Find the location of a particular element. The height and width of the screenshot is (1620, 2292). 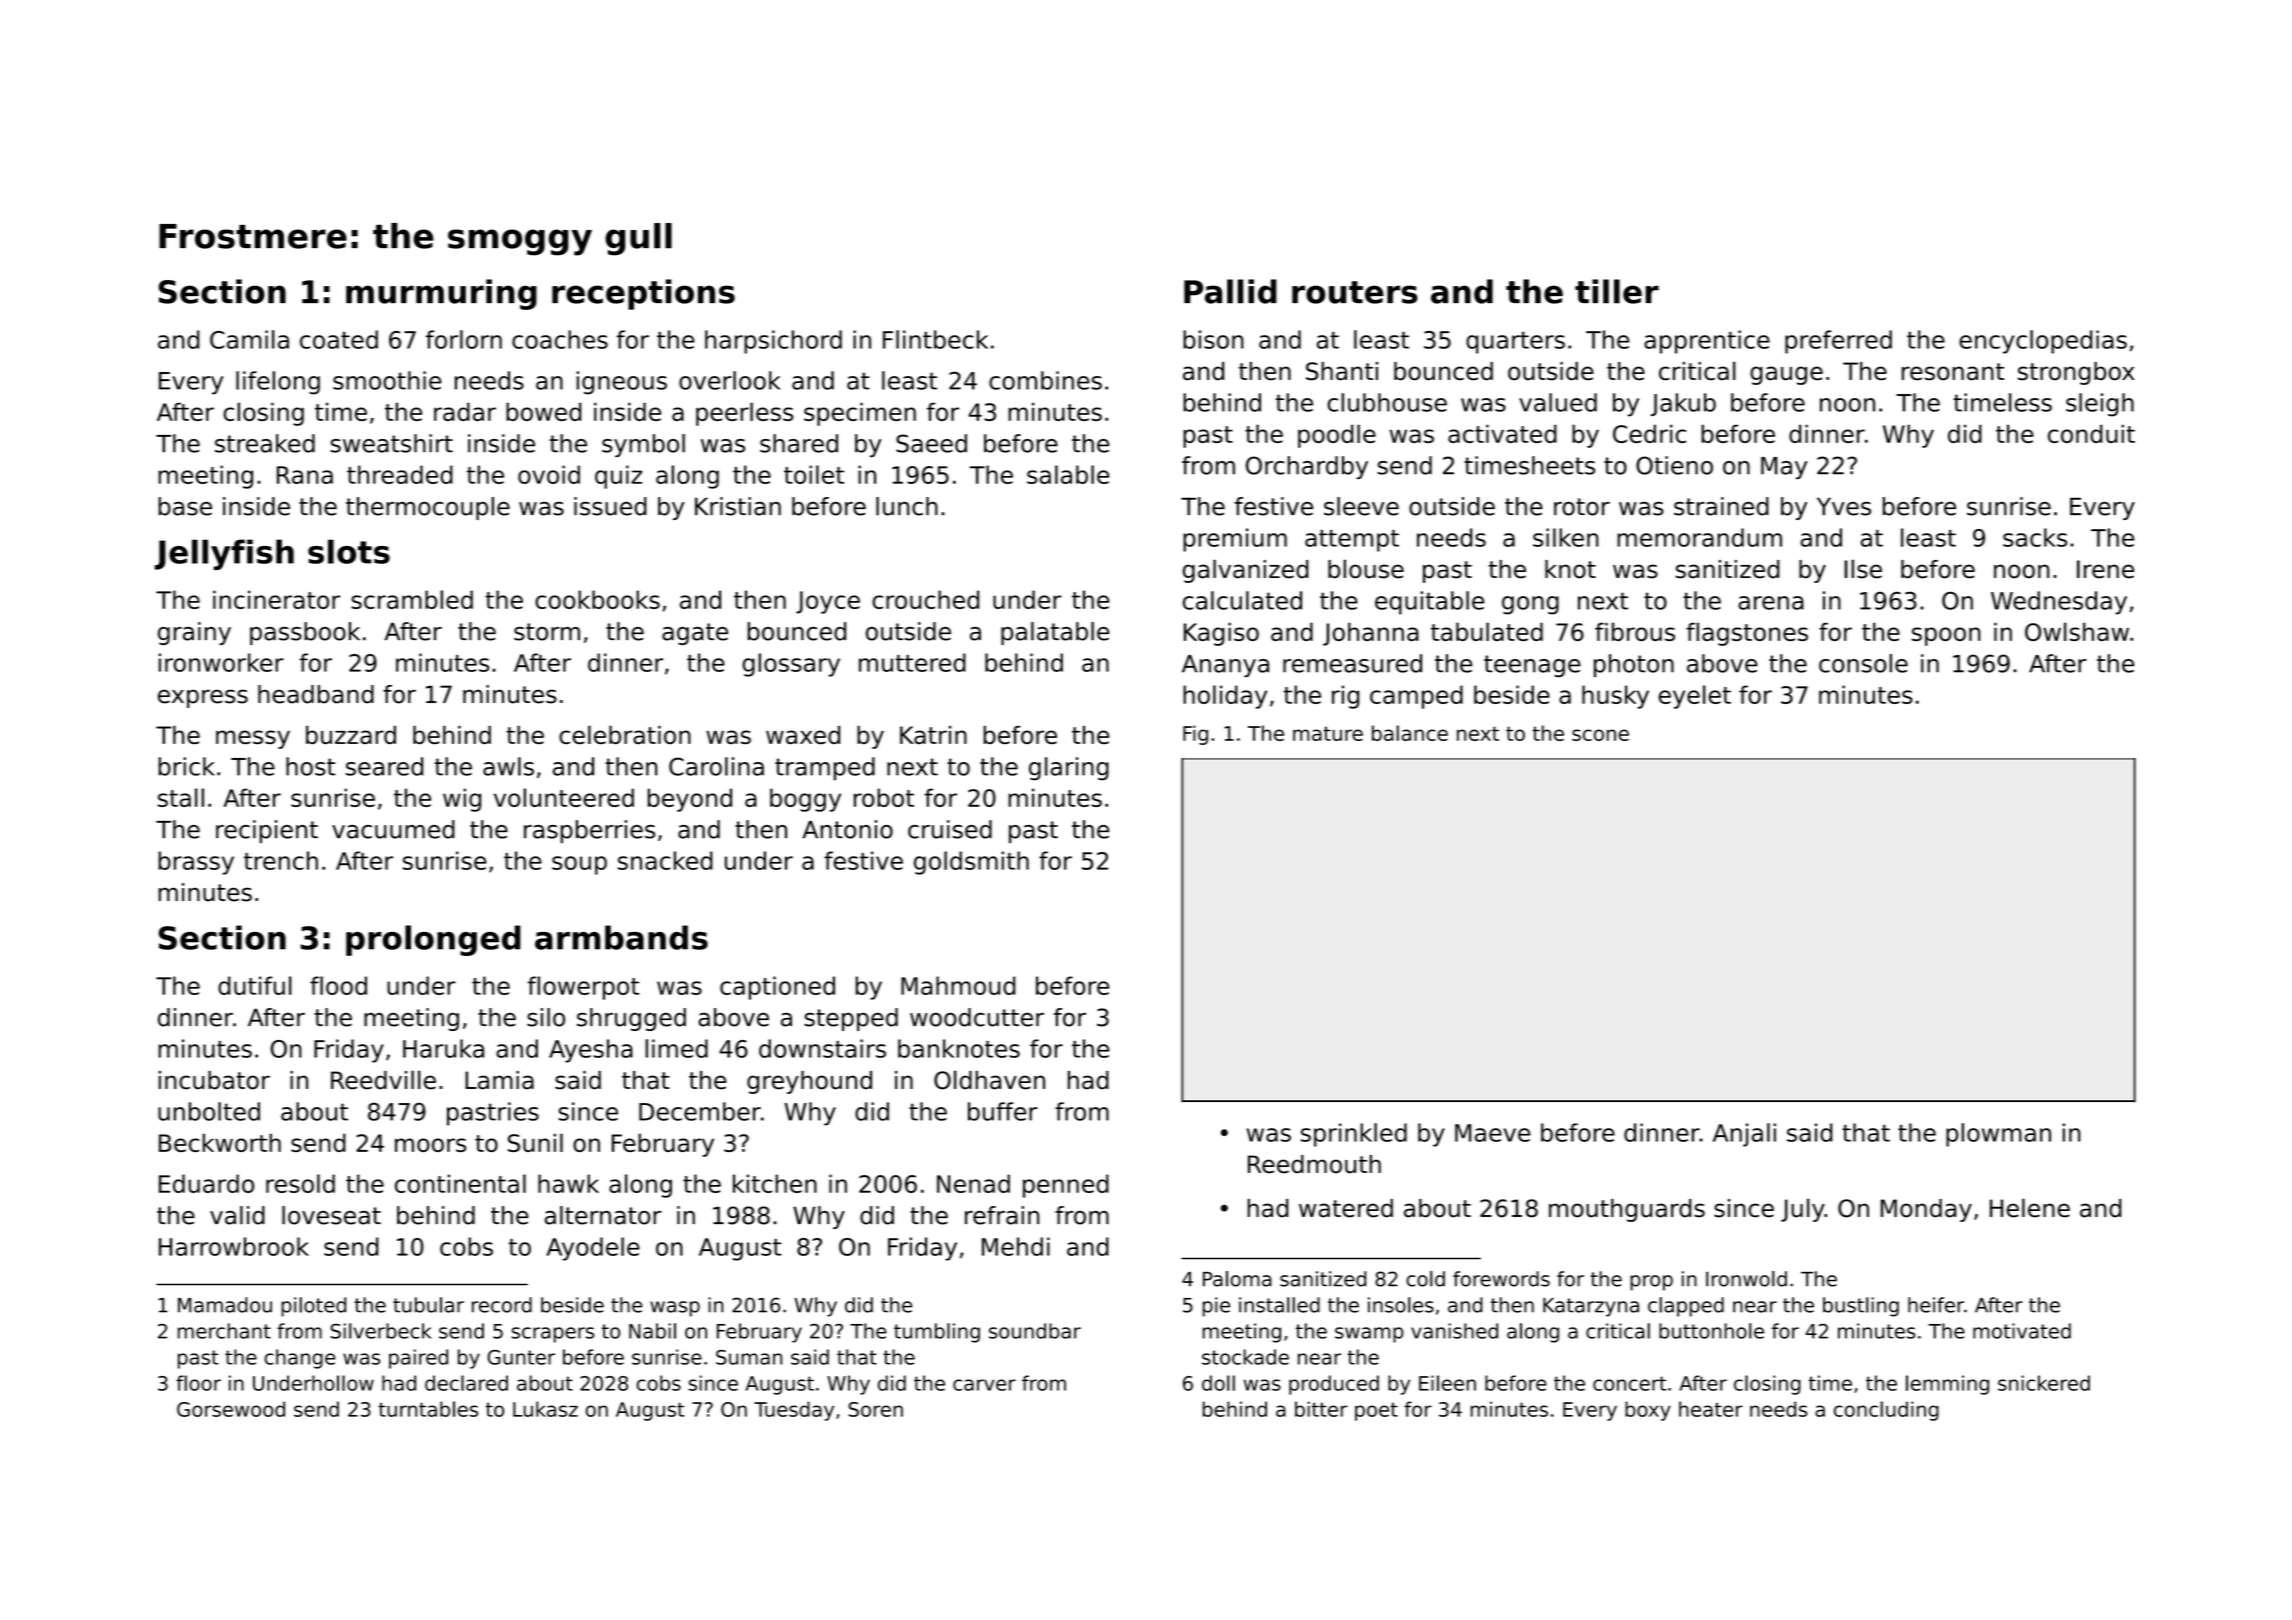

glossary is located at coordinates (791, 665).
